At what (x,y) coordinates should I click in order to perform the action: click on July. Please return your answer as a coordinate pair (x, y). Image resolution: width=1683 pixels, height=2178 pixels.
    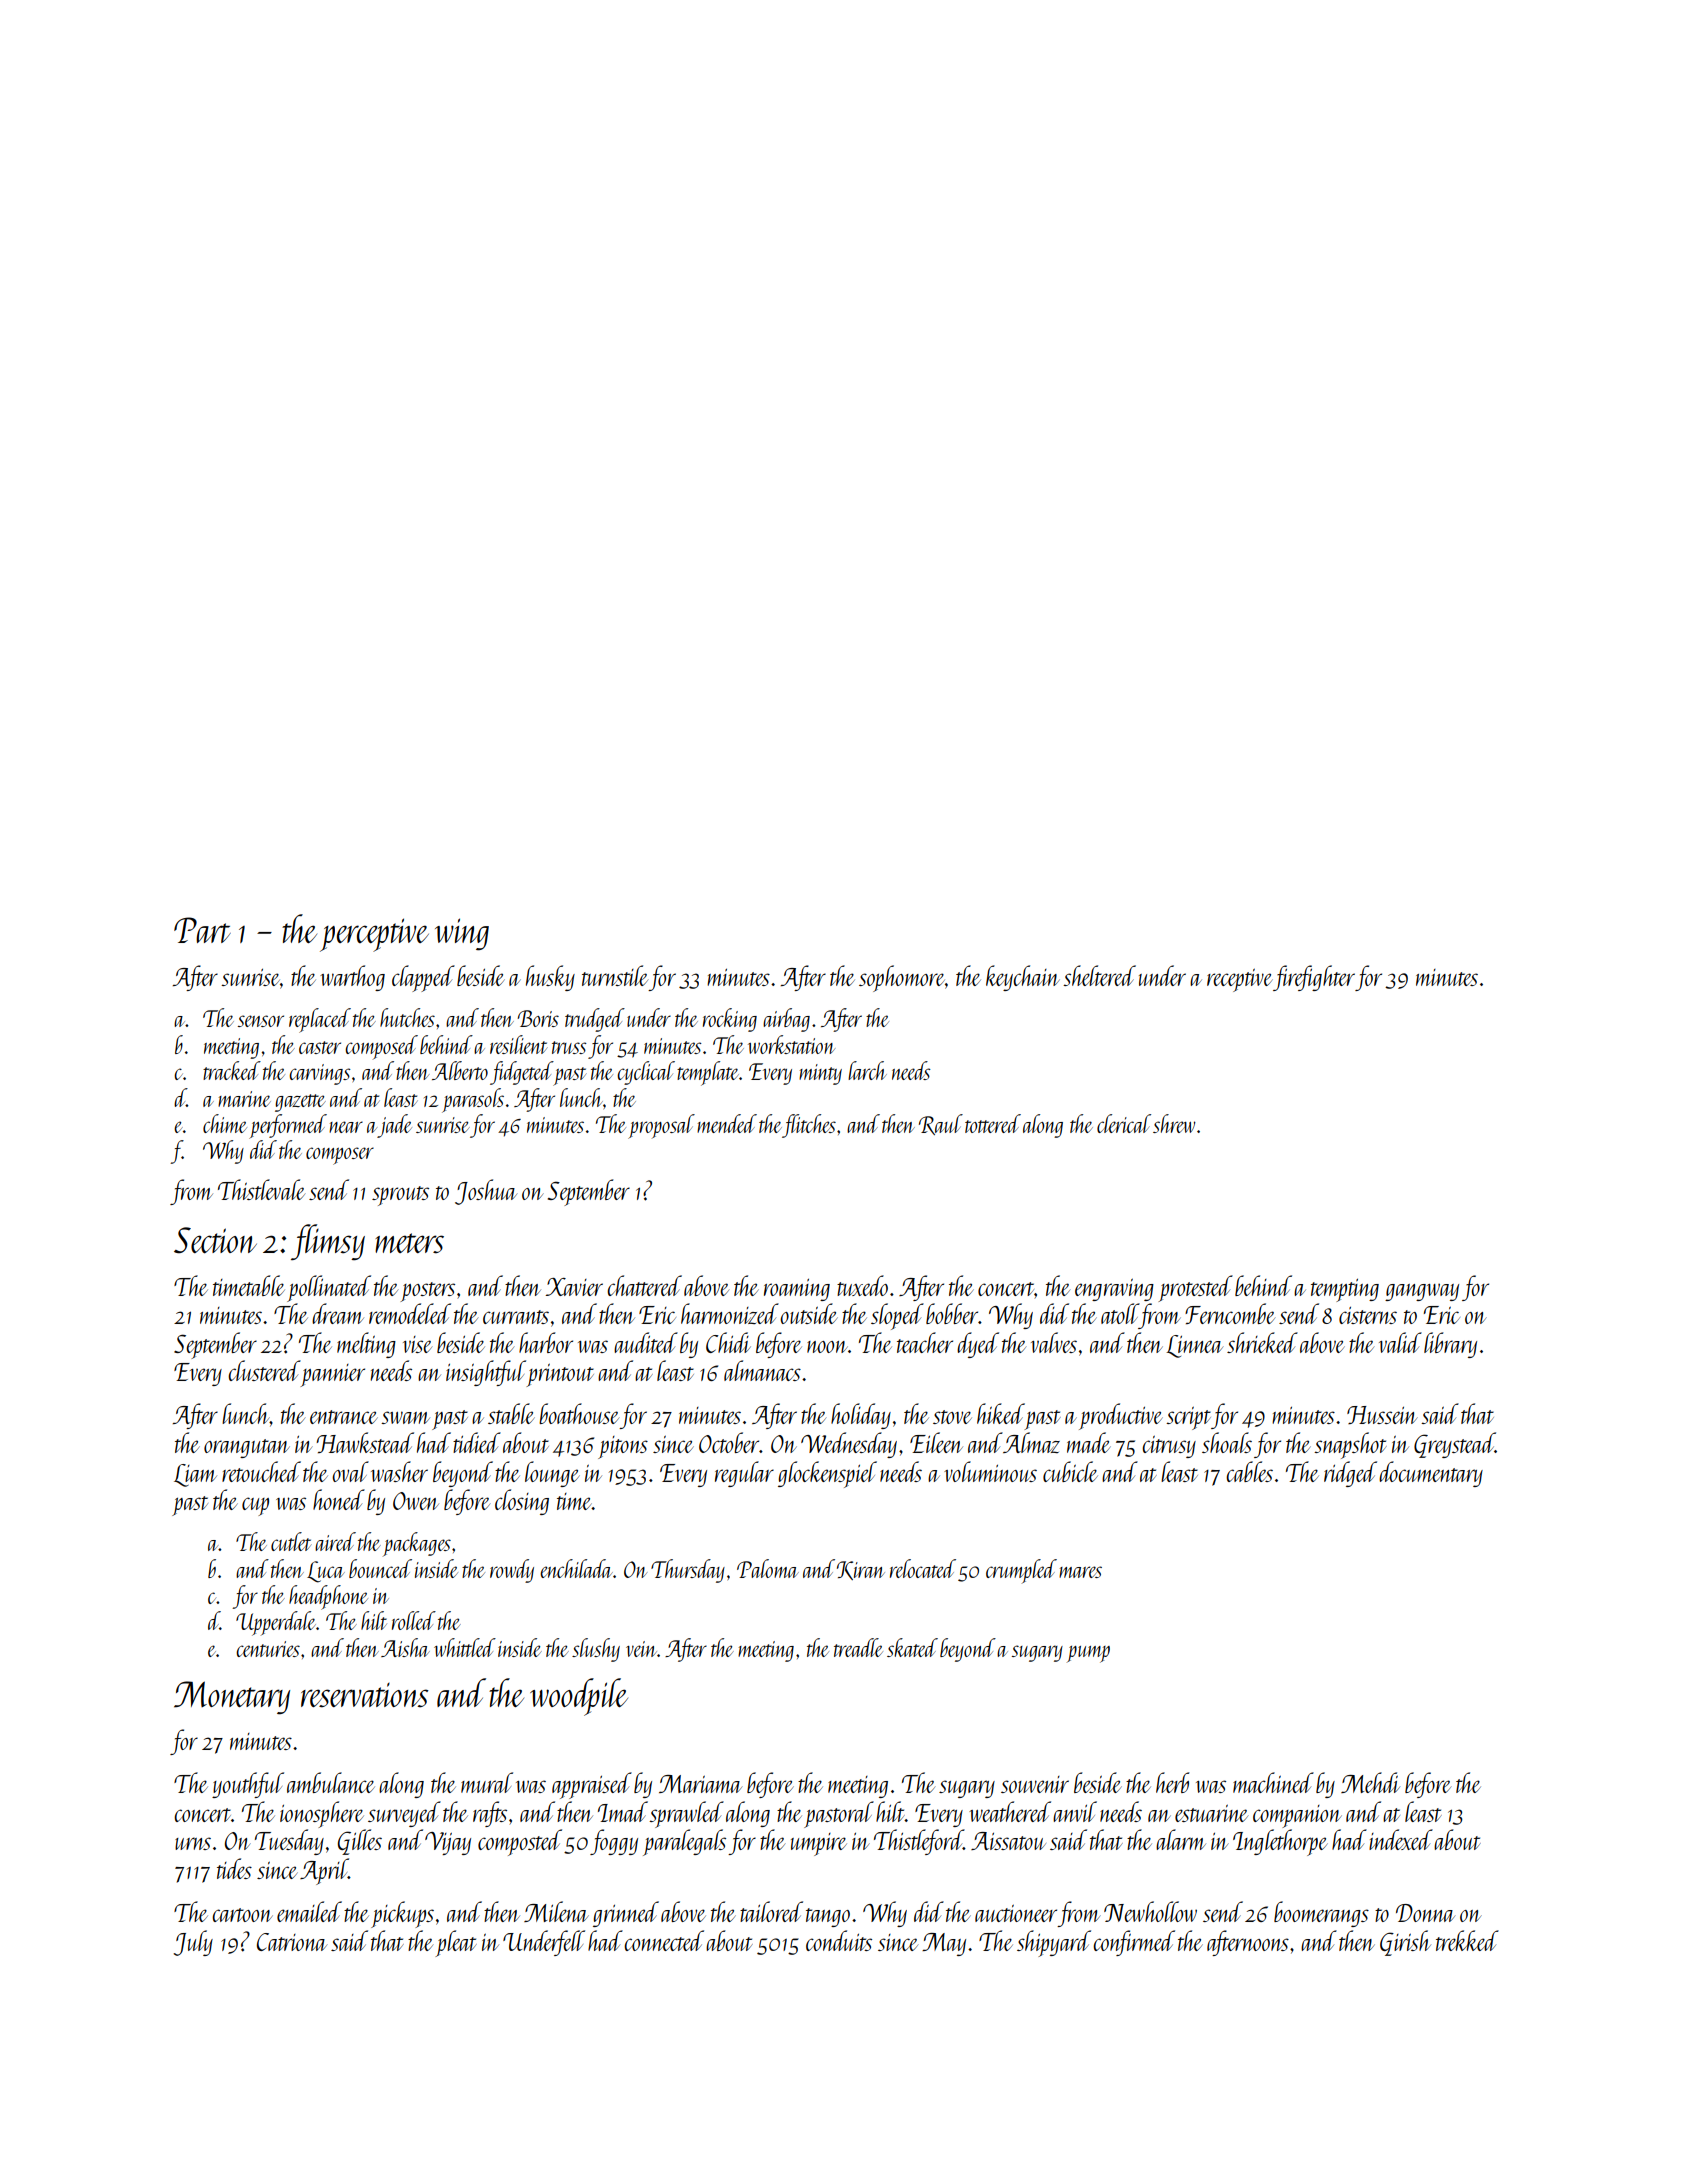
    Looking at the image, I should click on (193, 1943).
